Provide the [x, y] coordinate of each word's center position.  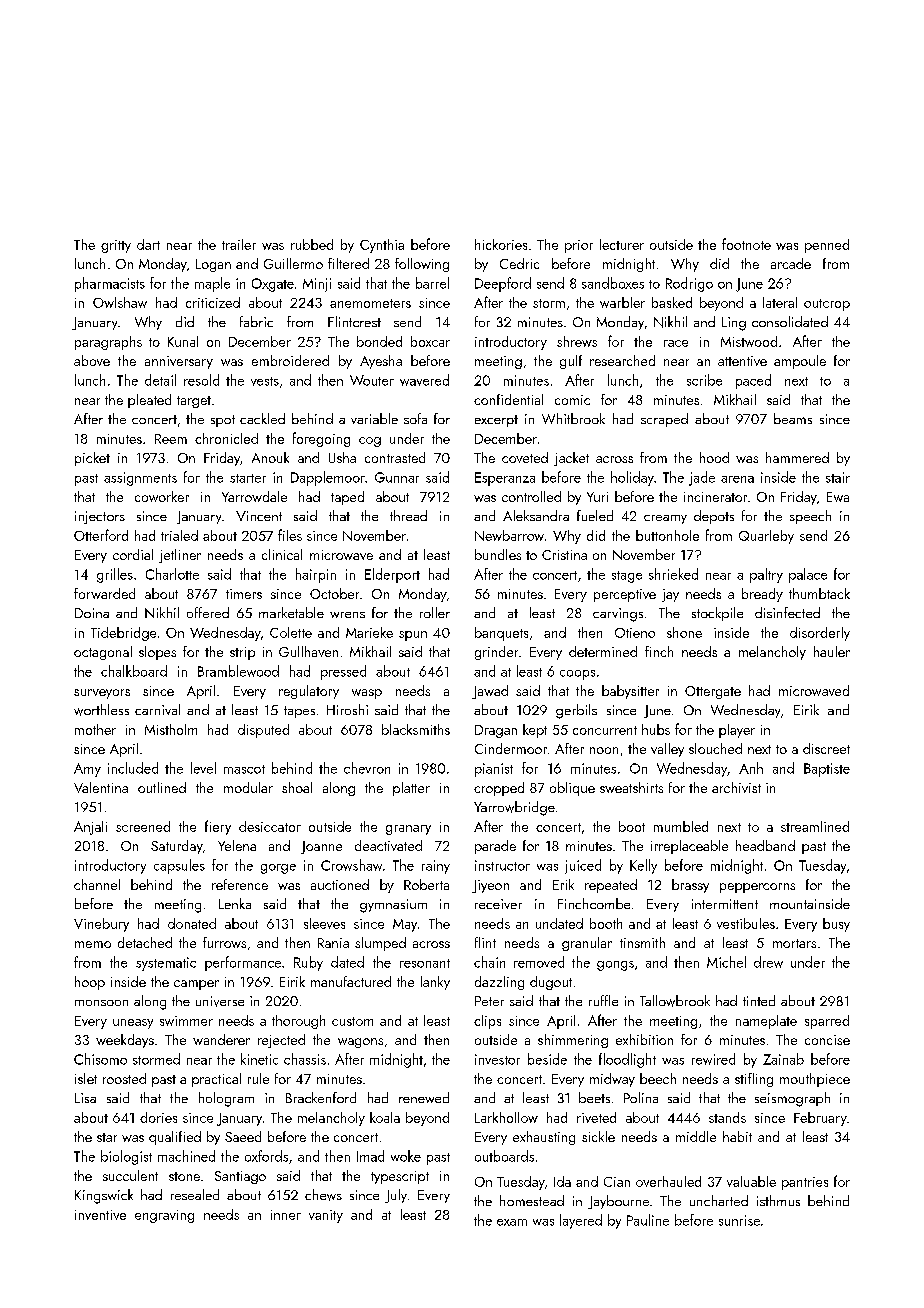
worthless [101, 710]
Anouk [270, 457]
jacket [571, 459]
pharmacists [110, 284]
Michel [726, 962]
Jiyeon [490, 886]
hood [714, 457]
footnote [746, 244]
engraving [164, 1216]
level [203, 768]
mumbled [681, 826]
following [422, 265]
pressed [343, 672]
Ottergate [713, 692]
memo [93, 944]
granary [408, 830]
